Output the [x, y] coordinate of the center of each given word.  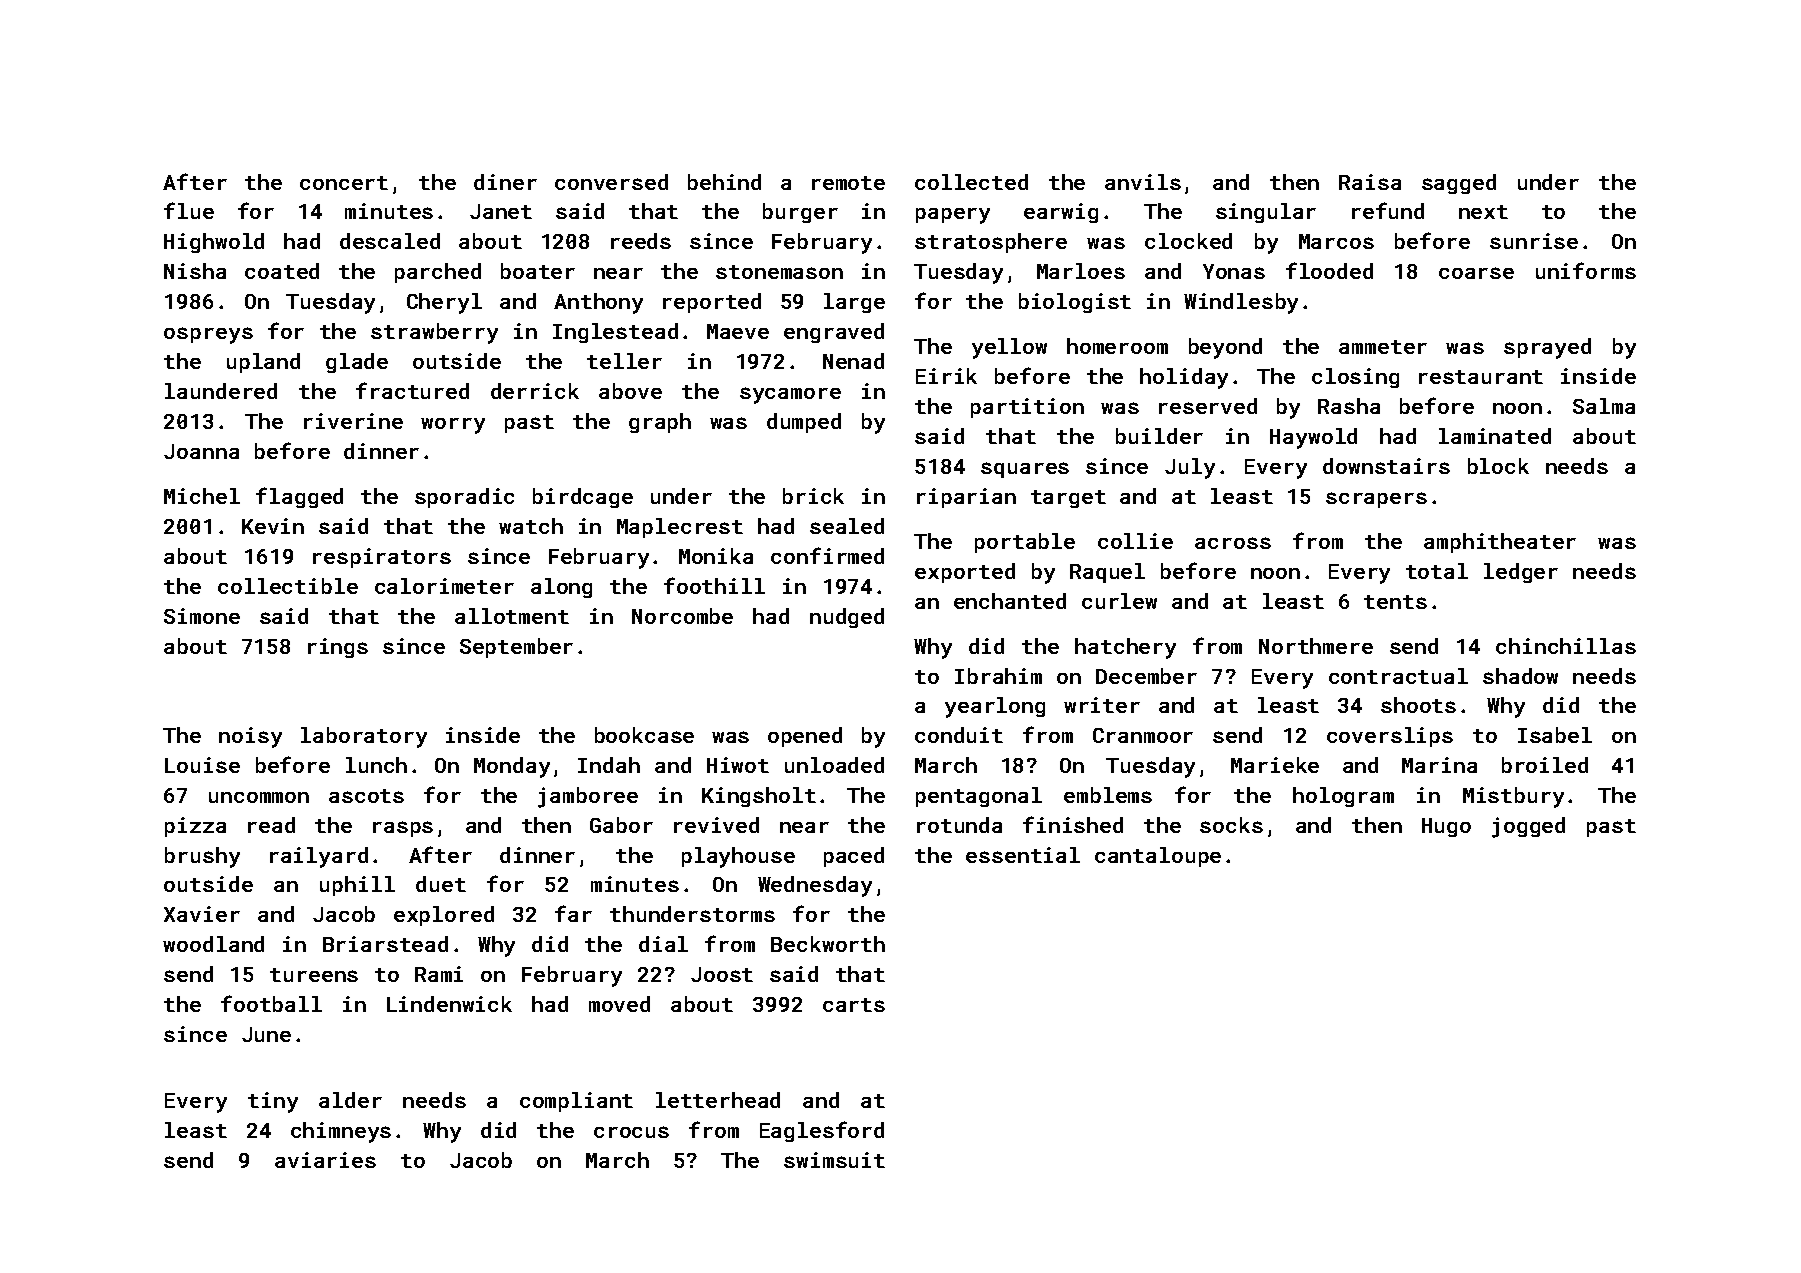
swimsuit [834, 1160]
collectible [288, 586]
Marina [1439, 765]
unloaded [834, 765]
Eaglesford [822, 1131]
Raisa [1370, 182]
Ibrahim [998, 676]
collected [971, 182]
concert [344, 183]
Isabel [1555, 735]
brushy [202, 857]
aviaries [325, 1160]
